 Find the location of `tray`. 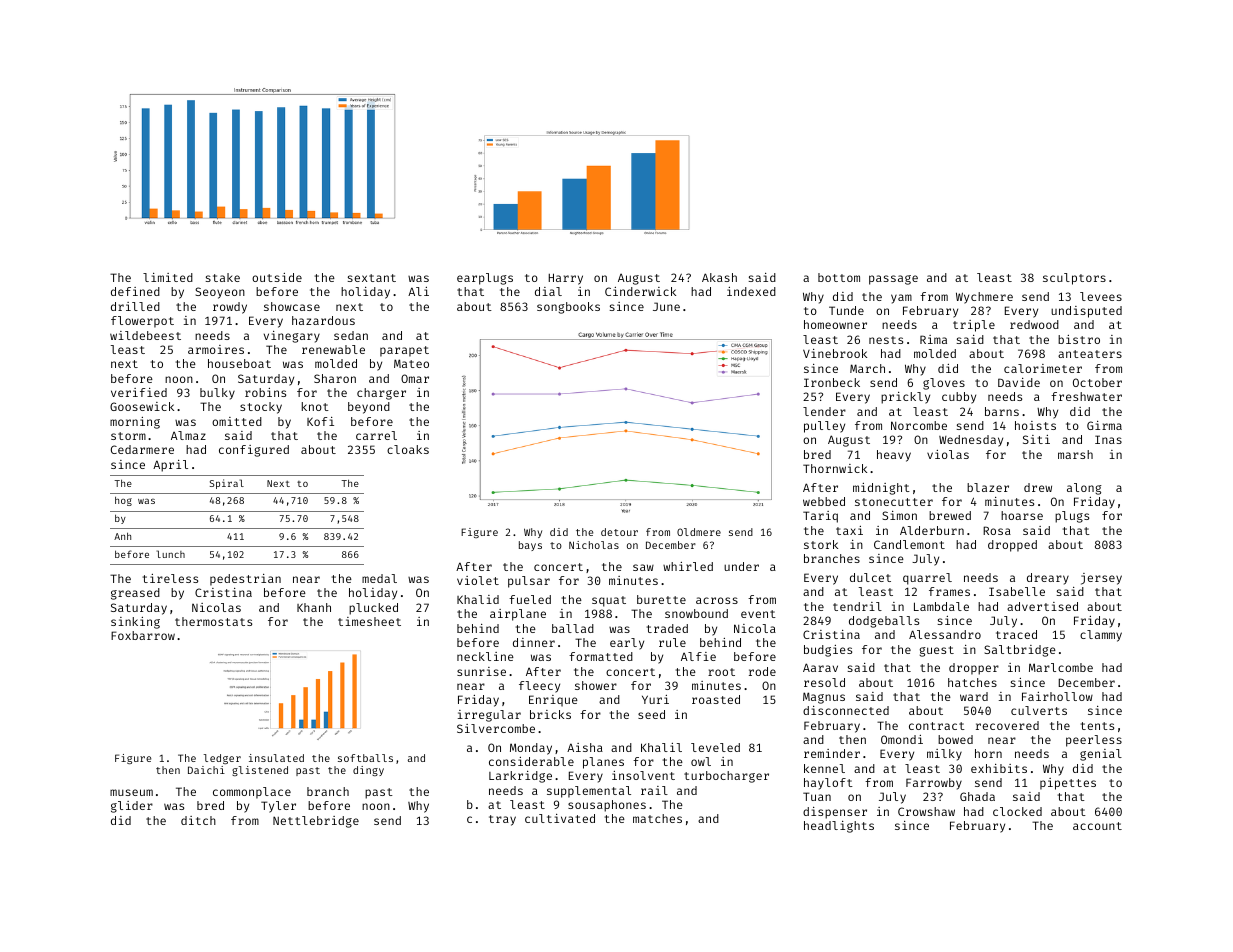

tray is located at coordinates (502, 820).
